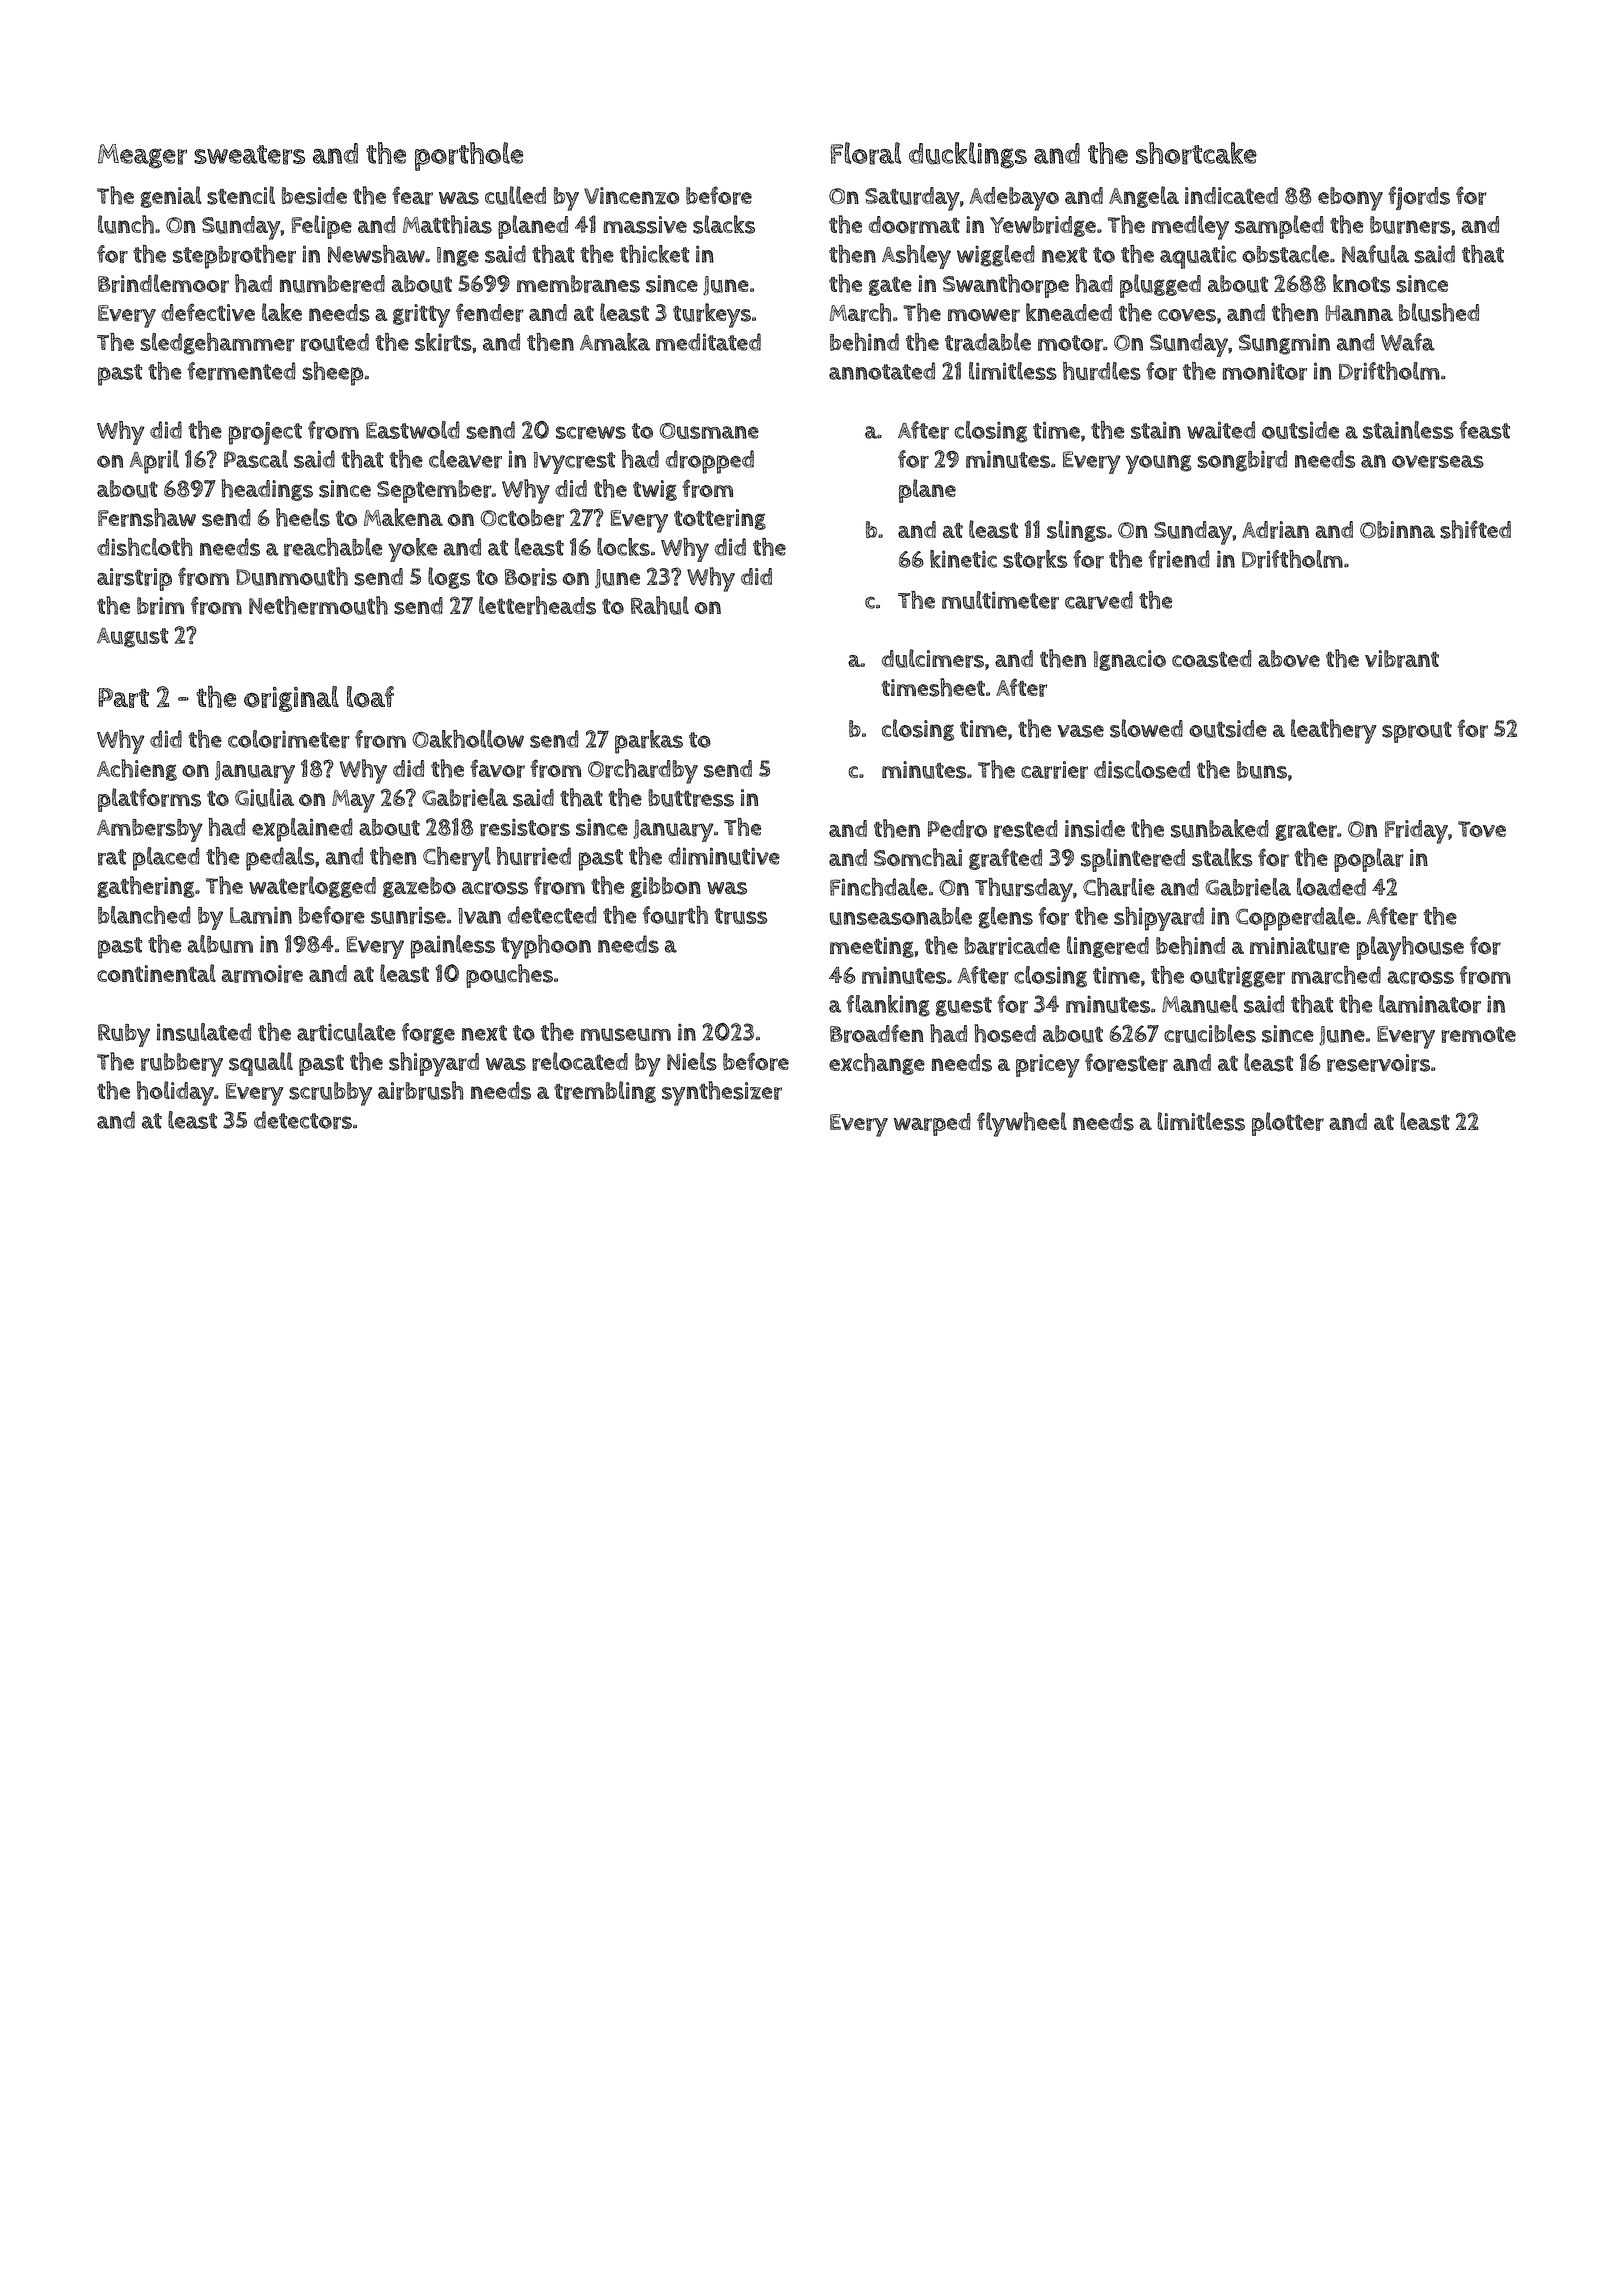 This screenshot has width=1620, height=2292. What do you see at coordinates (370, 697) in the screenshot?
I see `loaf` at bounding box center [370, 697].
